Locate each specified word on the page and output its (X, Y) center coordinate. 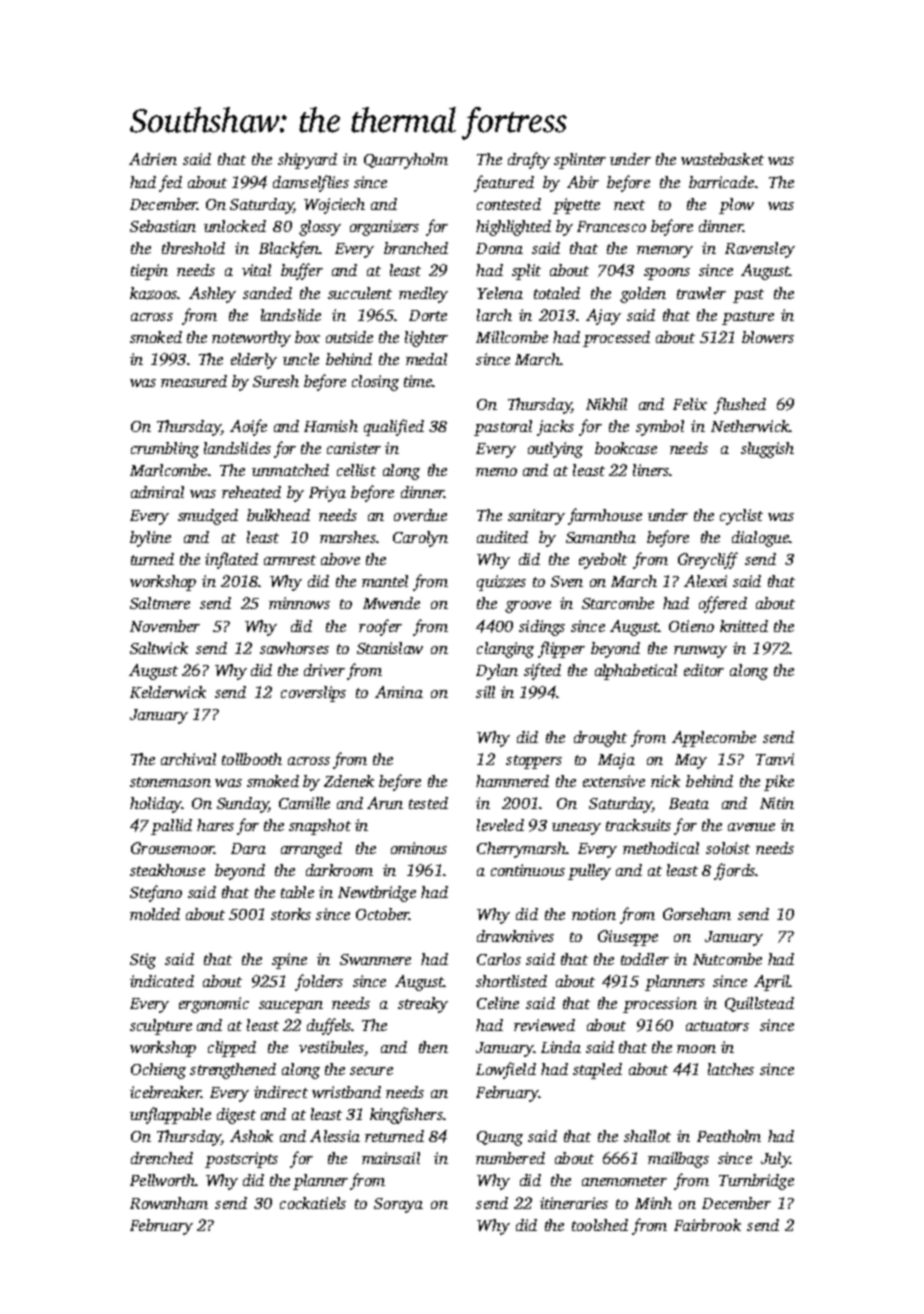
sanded (267, 293)
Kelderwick (168, 692)
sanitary (536, 517)
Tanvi (775, 759)
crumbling (165, 450)
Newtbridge (377, 894)
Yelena (500, 293)
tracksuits (638, 825)
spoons (667, 274)
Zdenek (349, 781)
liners (651, 470)
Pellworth (163, 1180)
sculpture (161, 1027)
